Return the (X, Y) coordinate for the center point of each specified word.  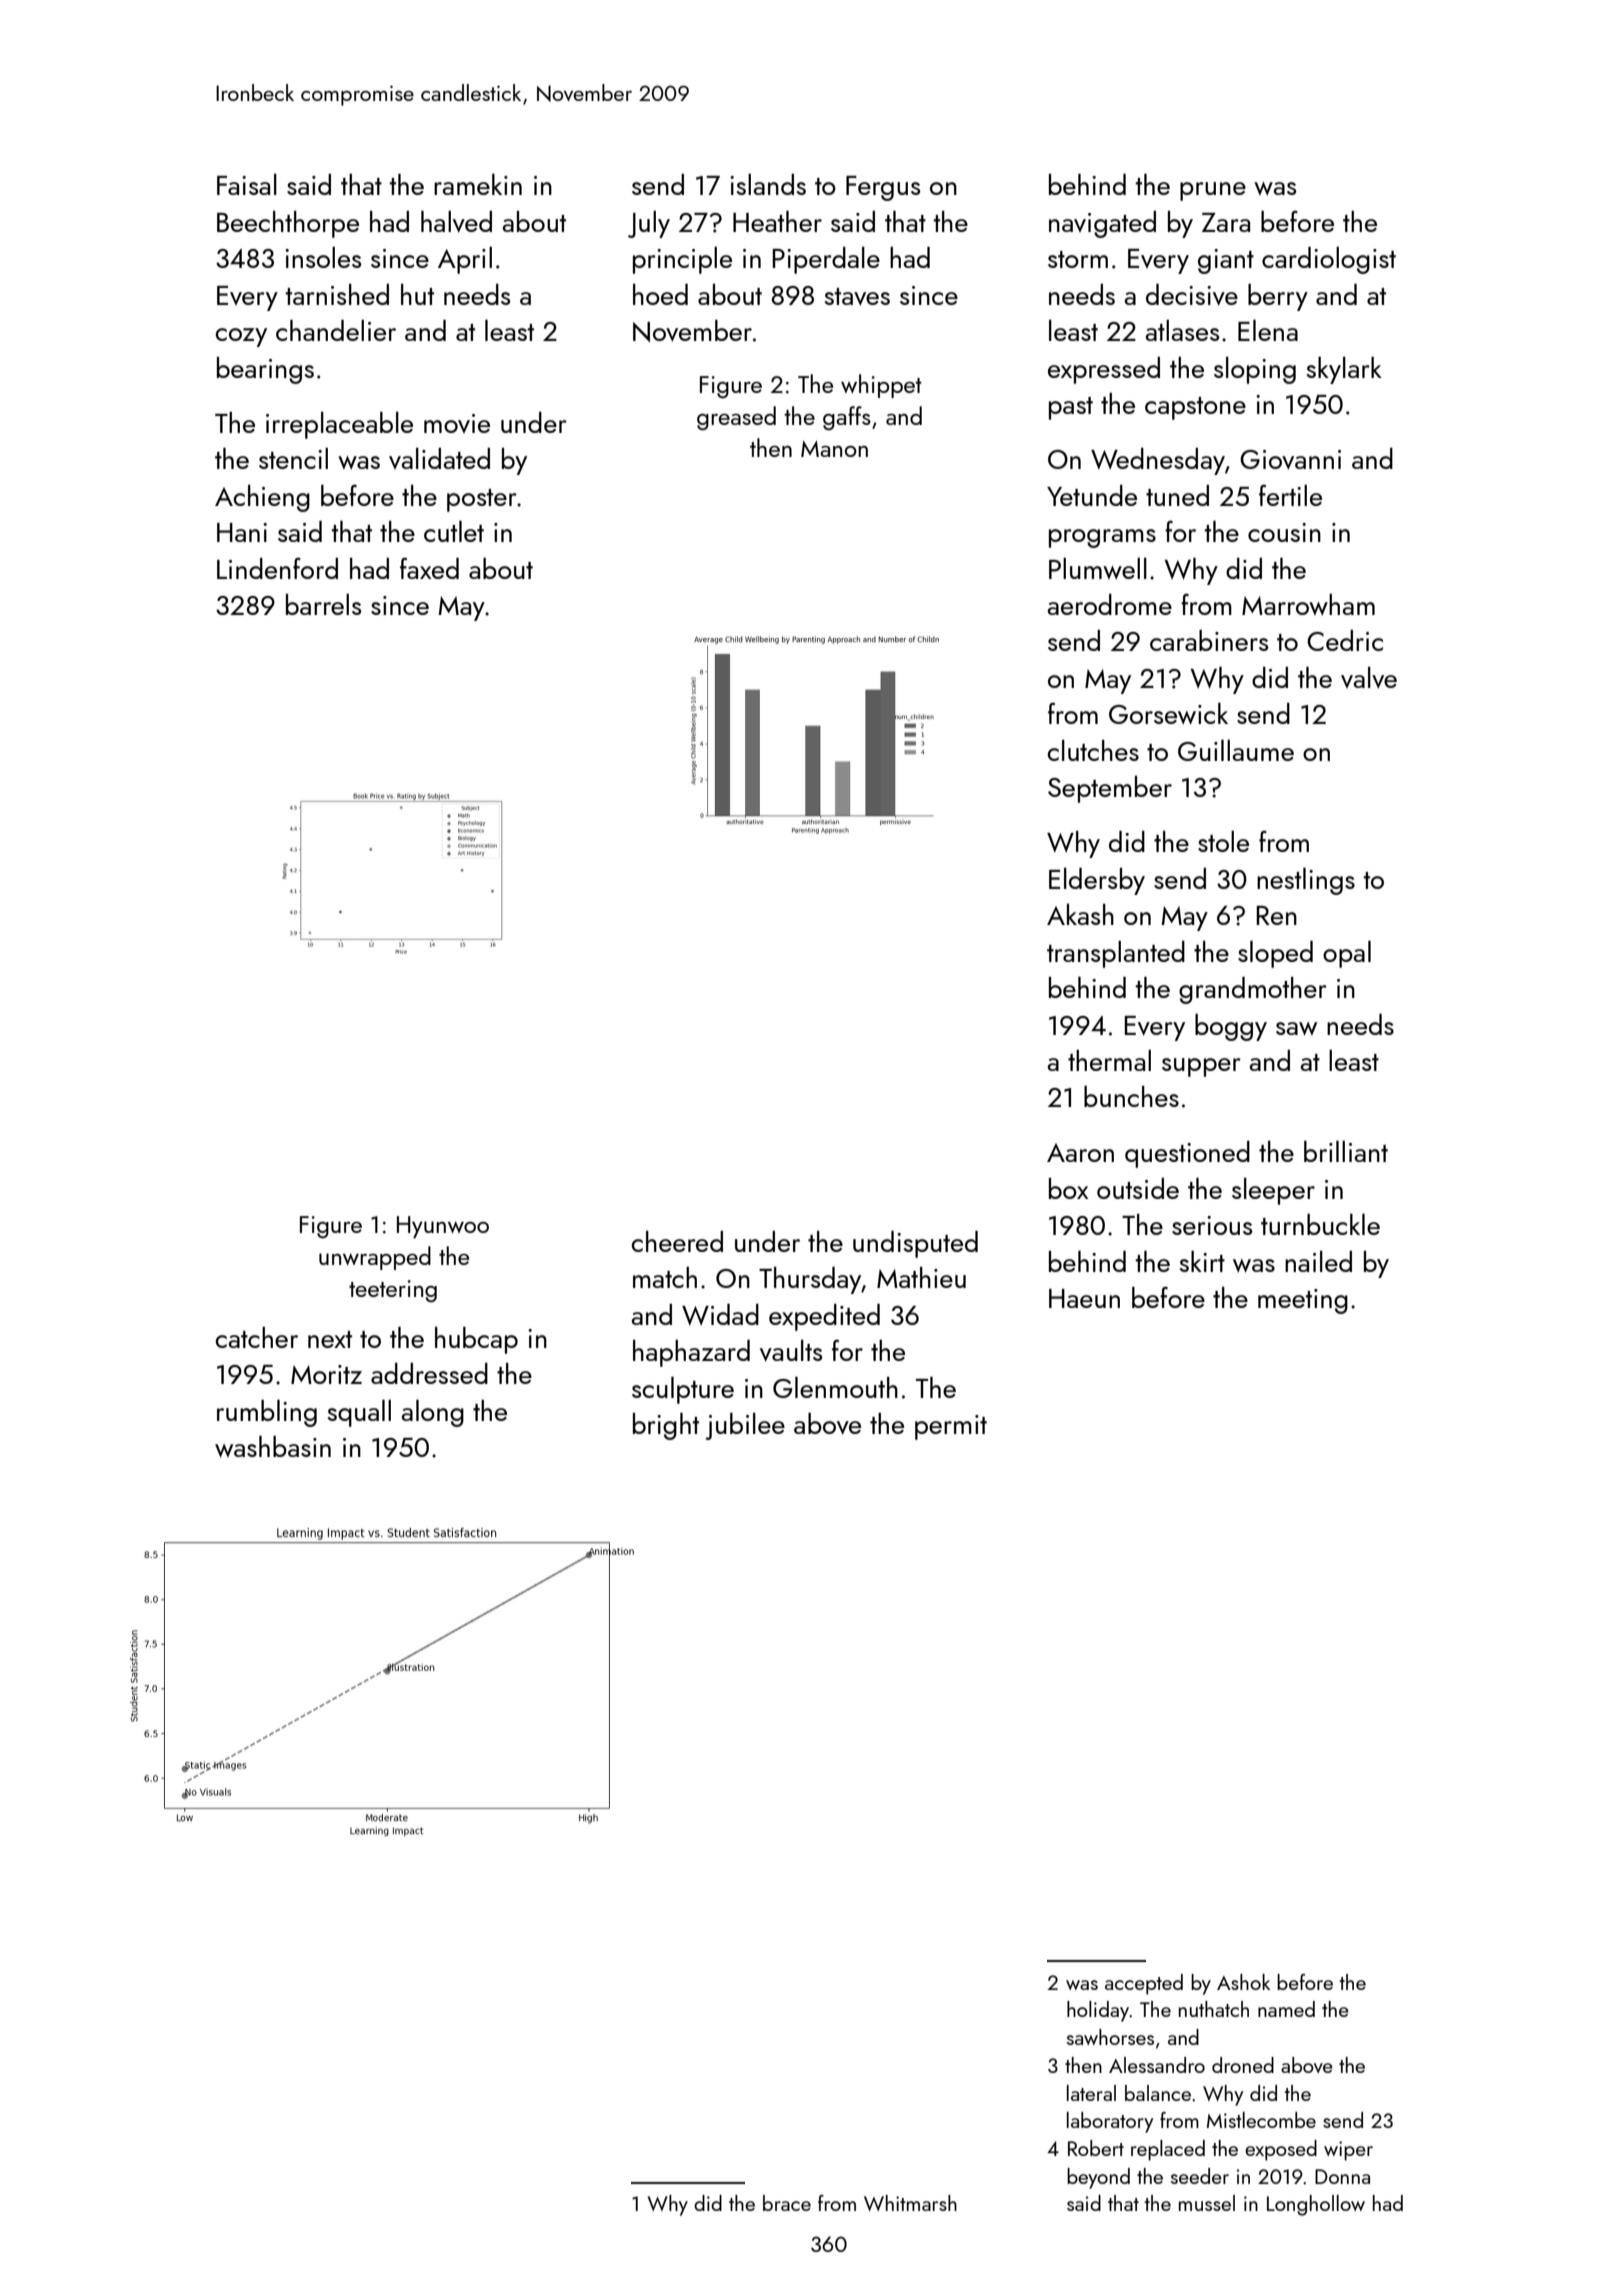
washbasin (273, 1447)
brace (787, 2203)
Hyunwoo (443, 1227)
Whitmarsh (910, 2203)
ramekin (478, 184)
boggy (1231, 1027)
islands (768, 184)
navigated (1102, 224)
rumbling (267, 1413)
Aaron (1080, 1152)
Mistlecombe (1261, 2120)
